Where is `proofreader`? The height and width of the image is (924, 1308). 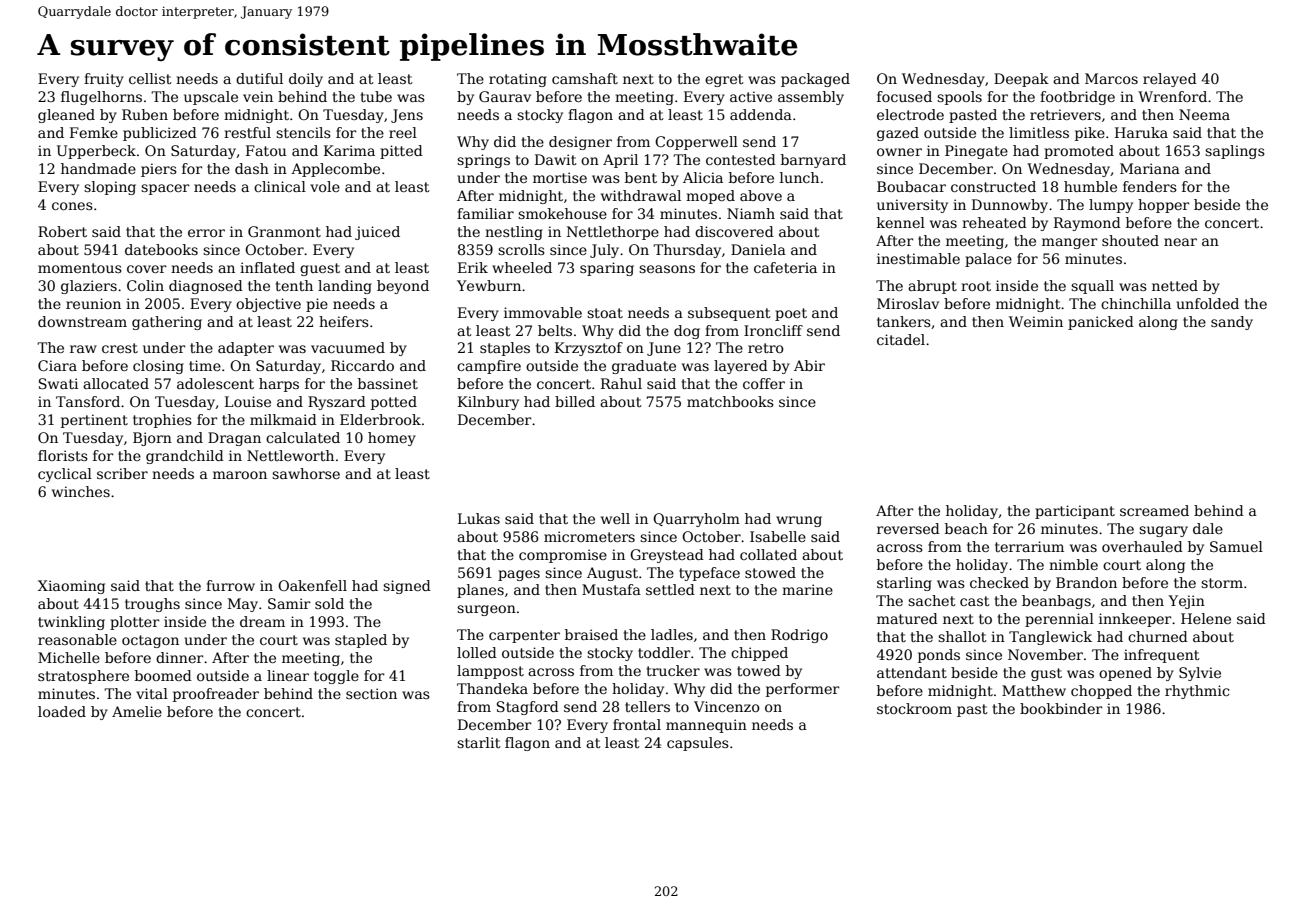 proofreader is located at coordinates (216, 695).
